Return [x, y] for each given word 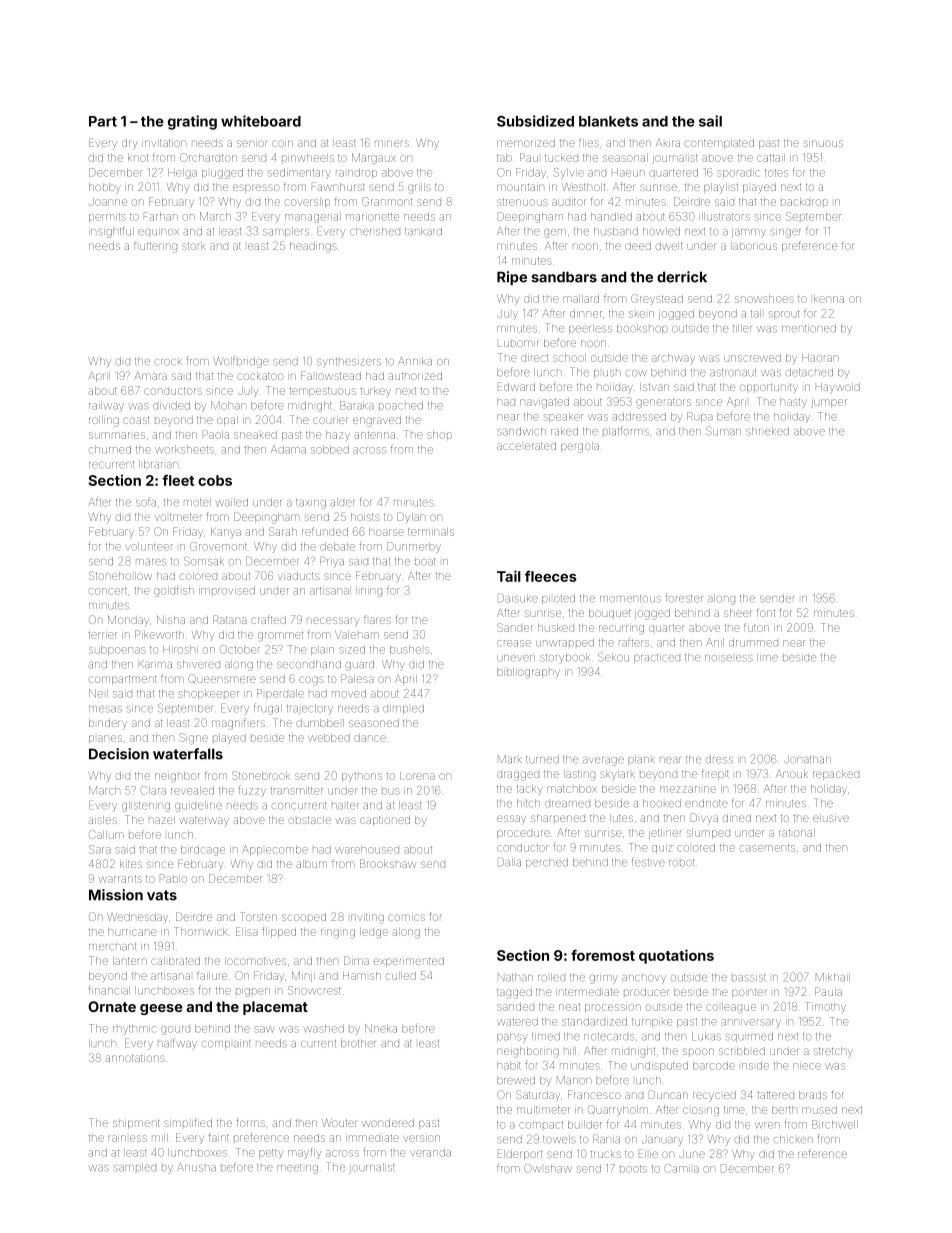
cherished [375, 231]
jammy [749, 233]
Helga [182, 173]
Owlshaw [548, 1168]
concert [108, 591]
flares [377, 619]
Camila [681, 1168]
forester [684, 598]
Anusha [196, 1167]
